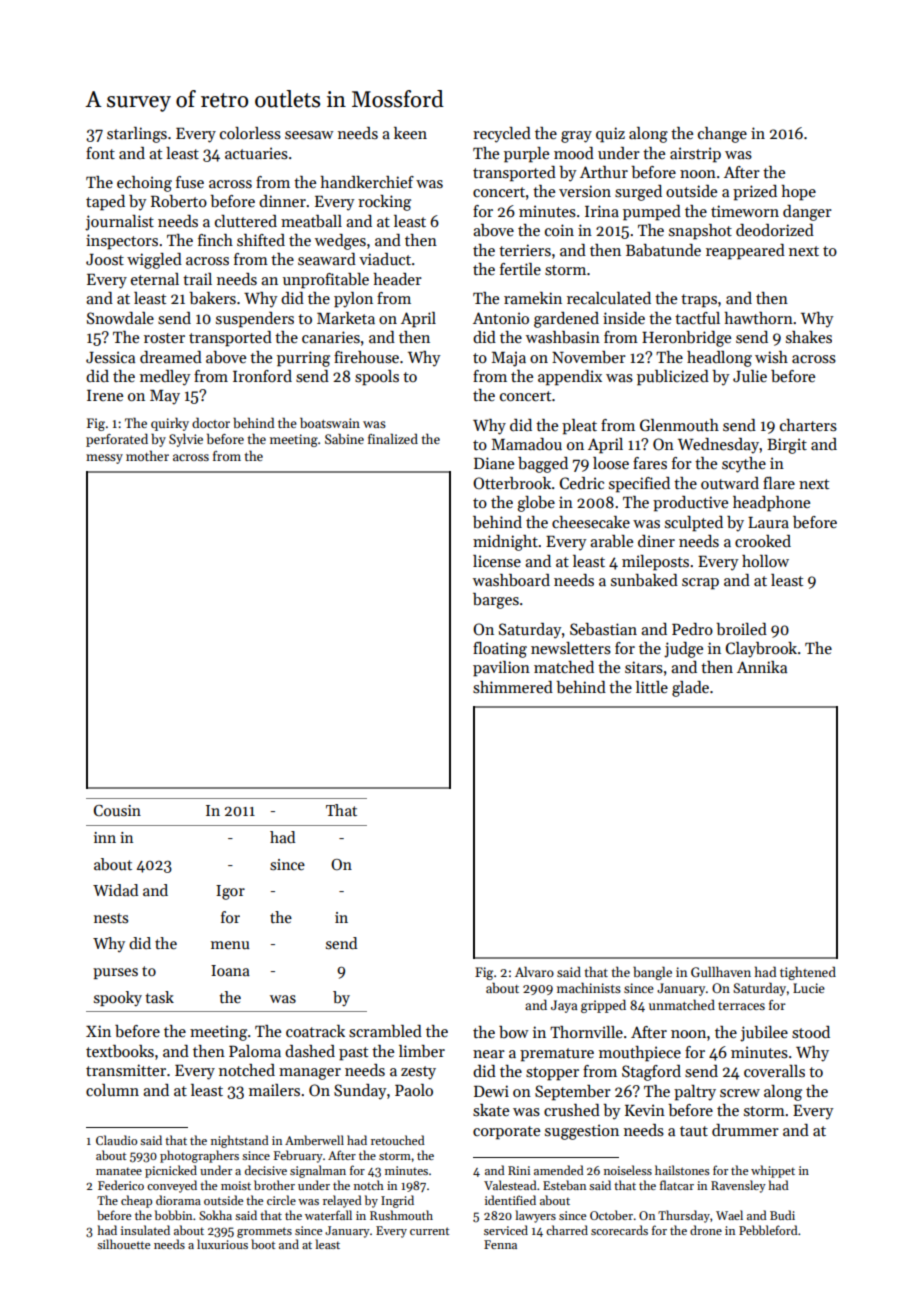  What do you see at coordinates (534, 971) in the page?
I see `Alvaro` at bounding box center [534, 971].
